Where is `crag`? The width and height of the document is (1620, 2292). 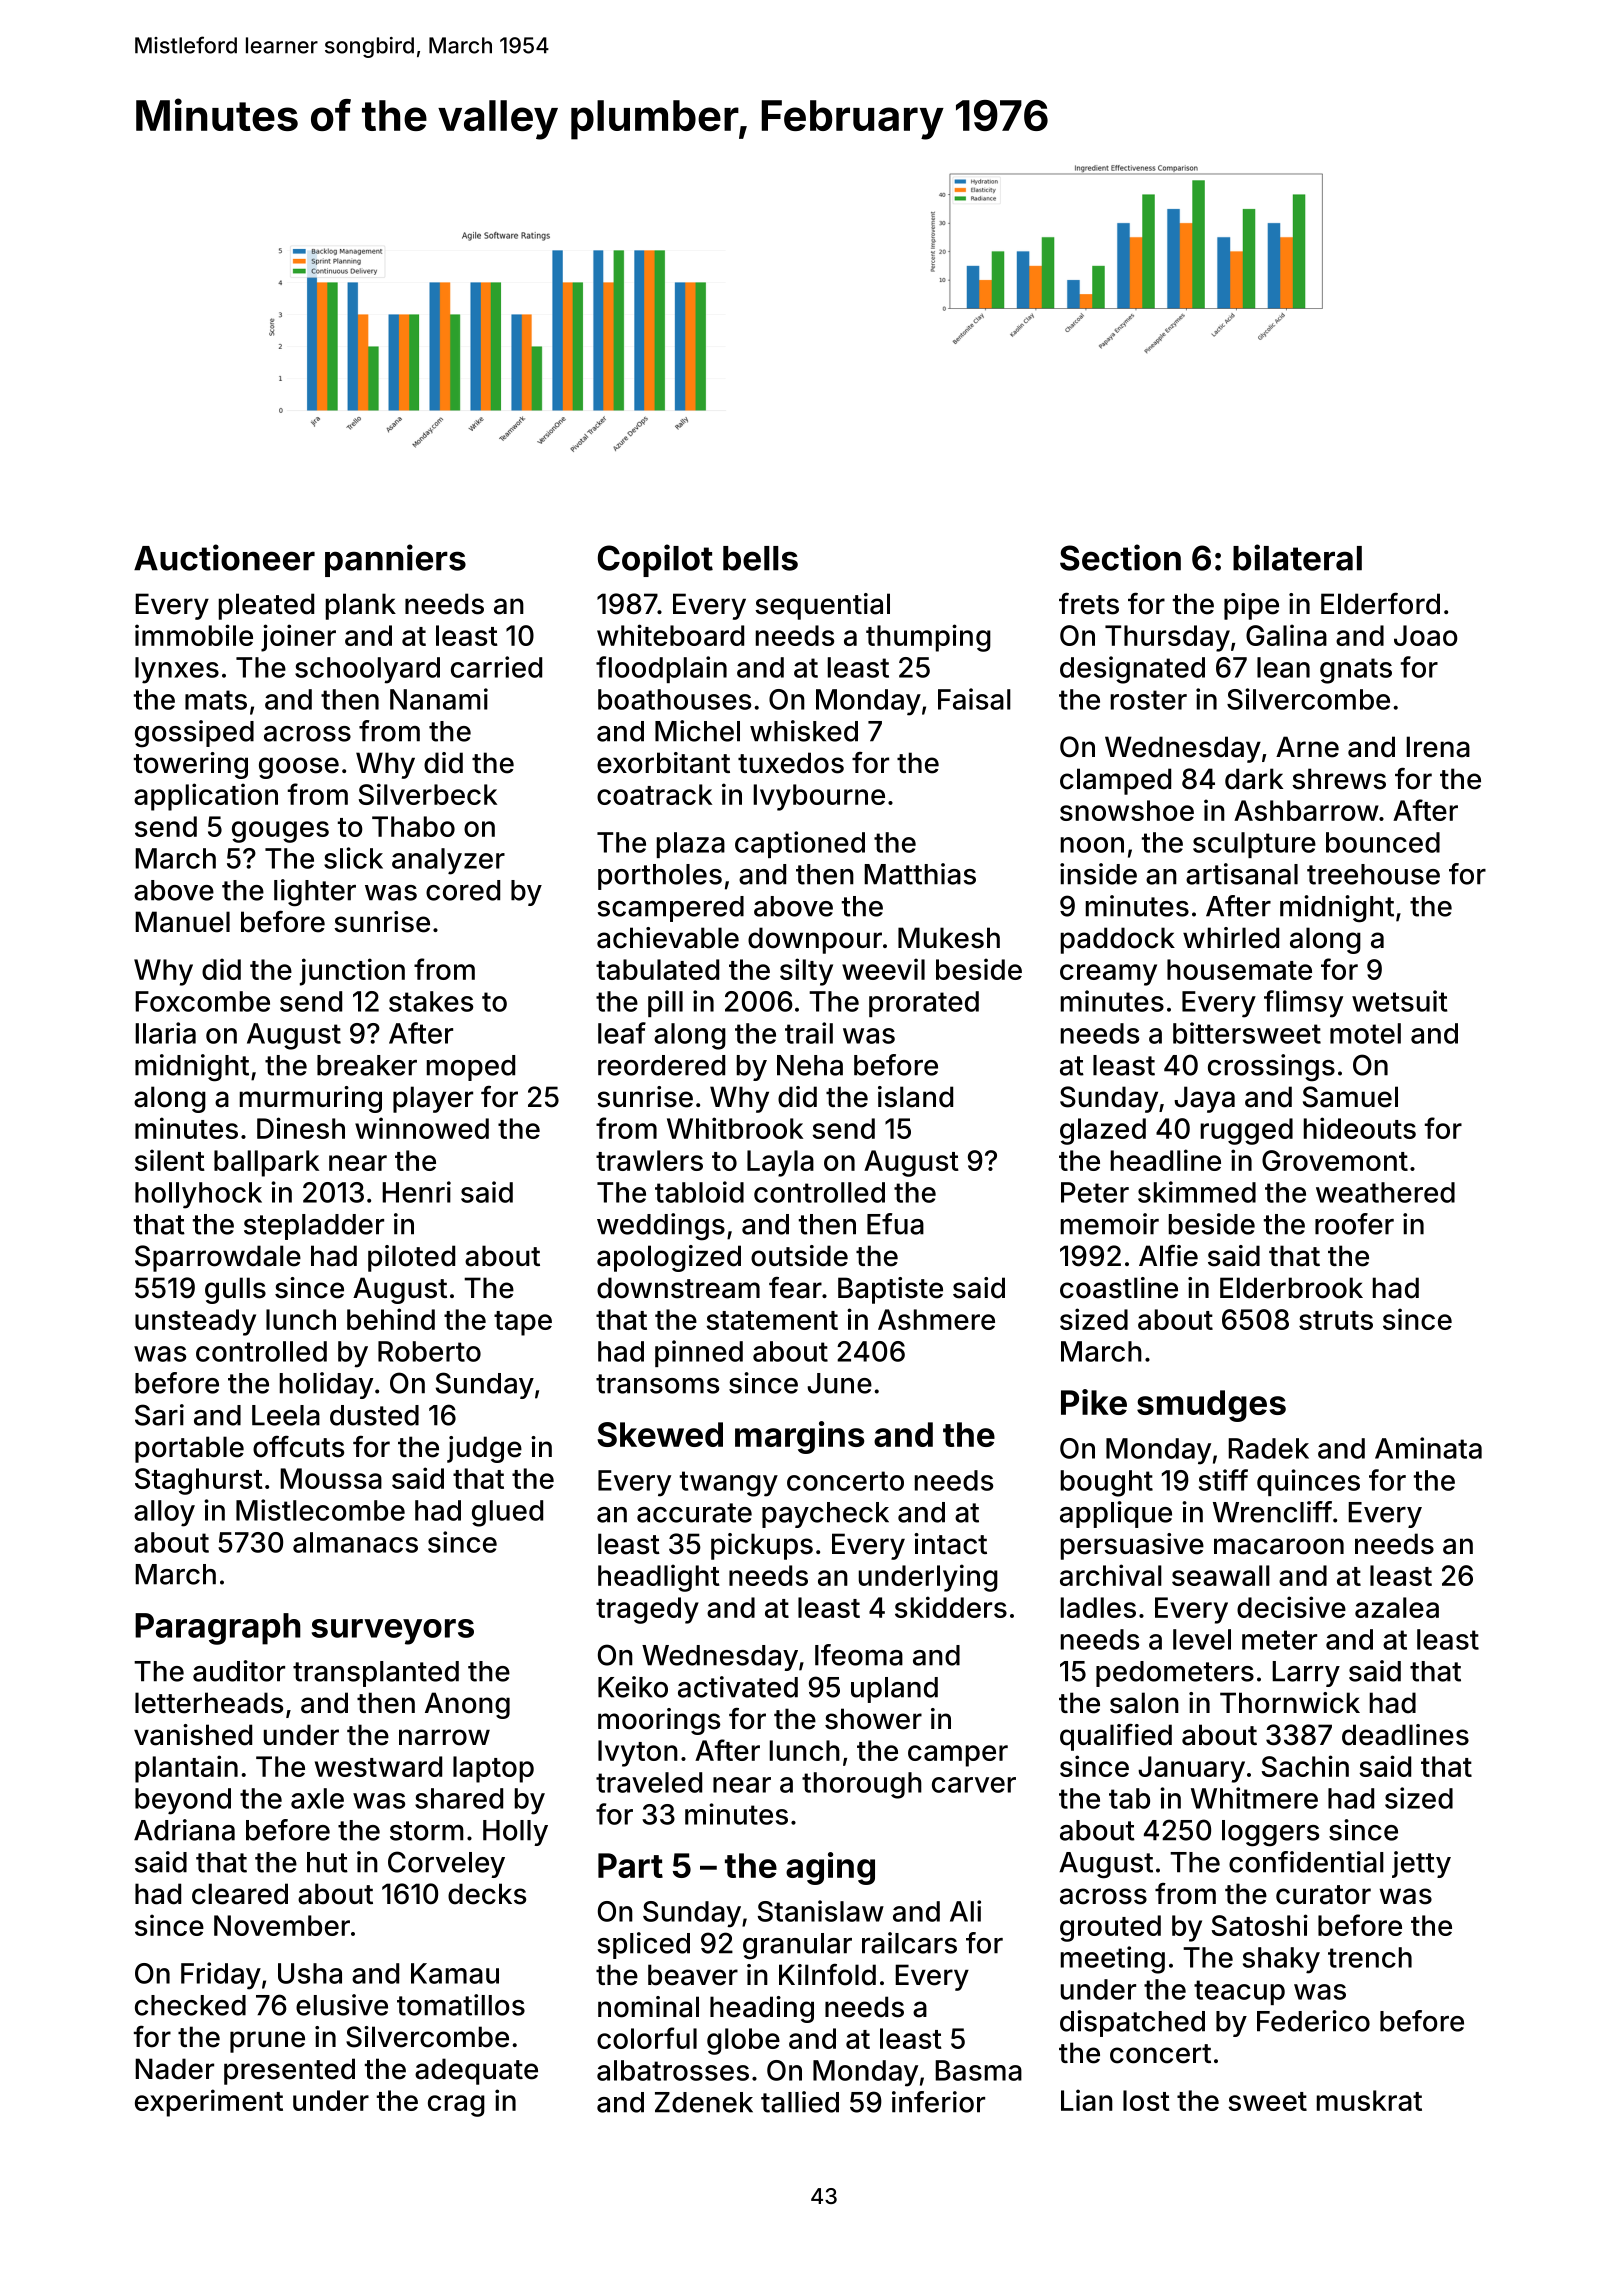 crag is located at coordinates (456, 2106).
